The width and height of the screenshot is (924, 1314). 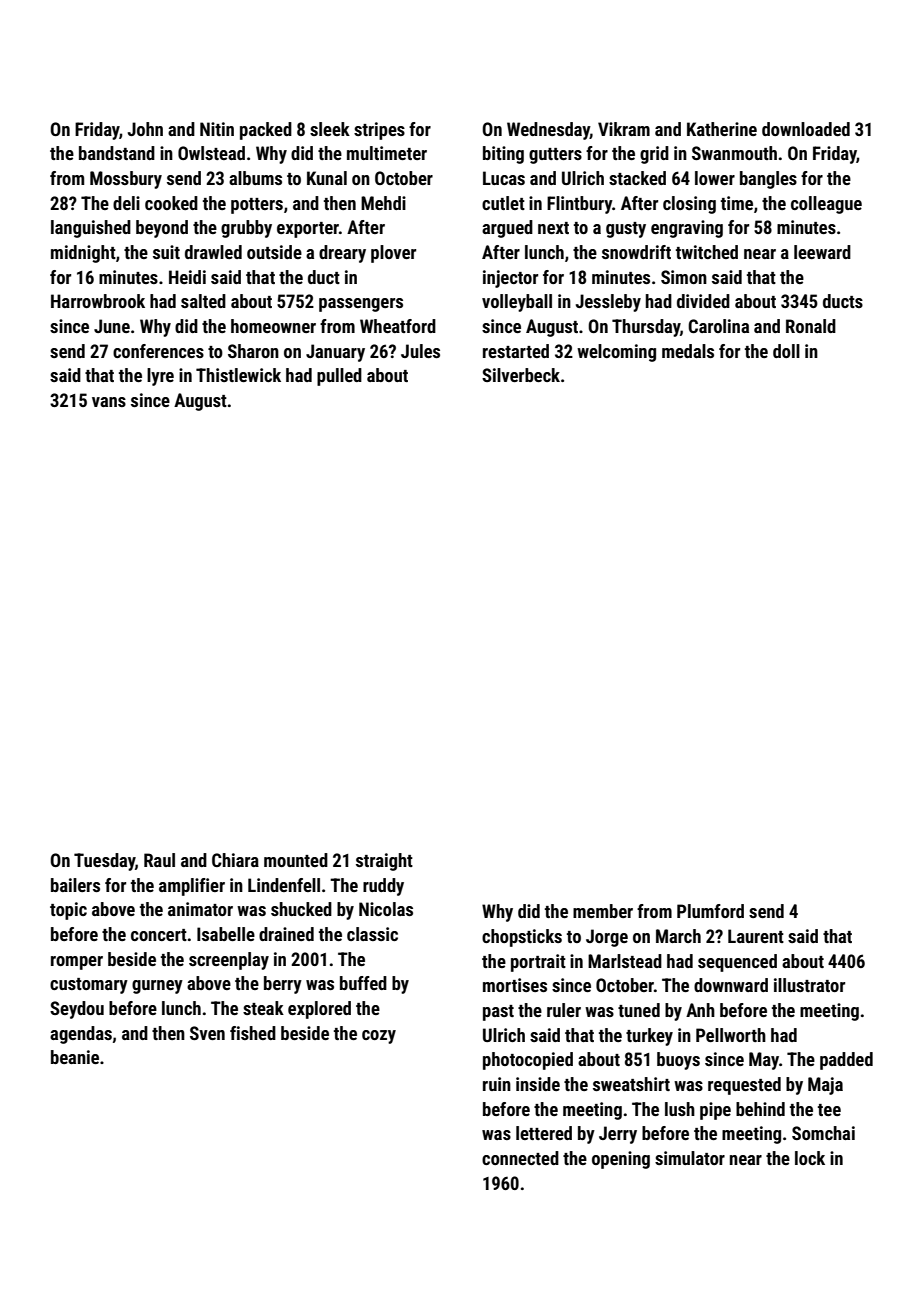 I want to click on injector, so click(x=510, y=279).
